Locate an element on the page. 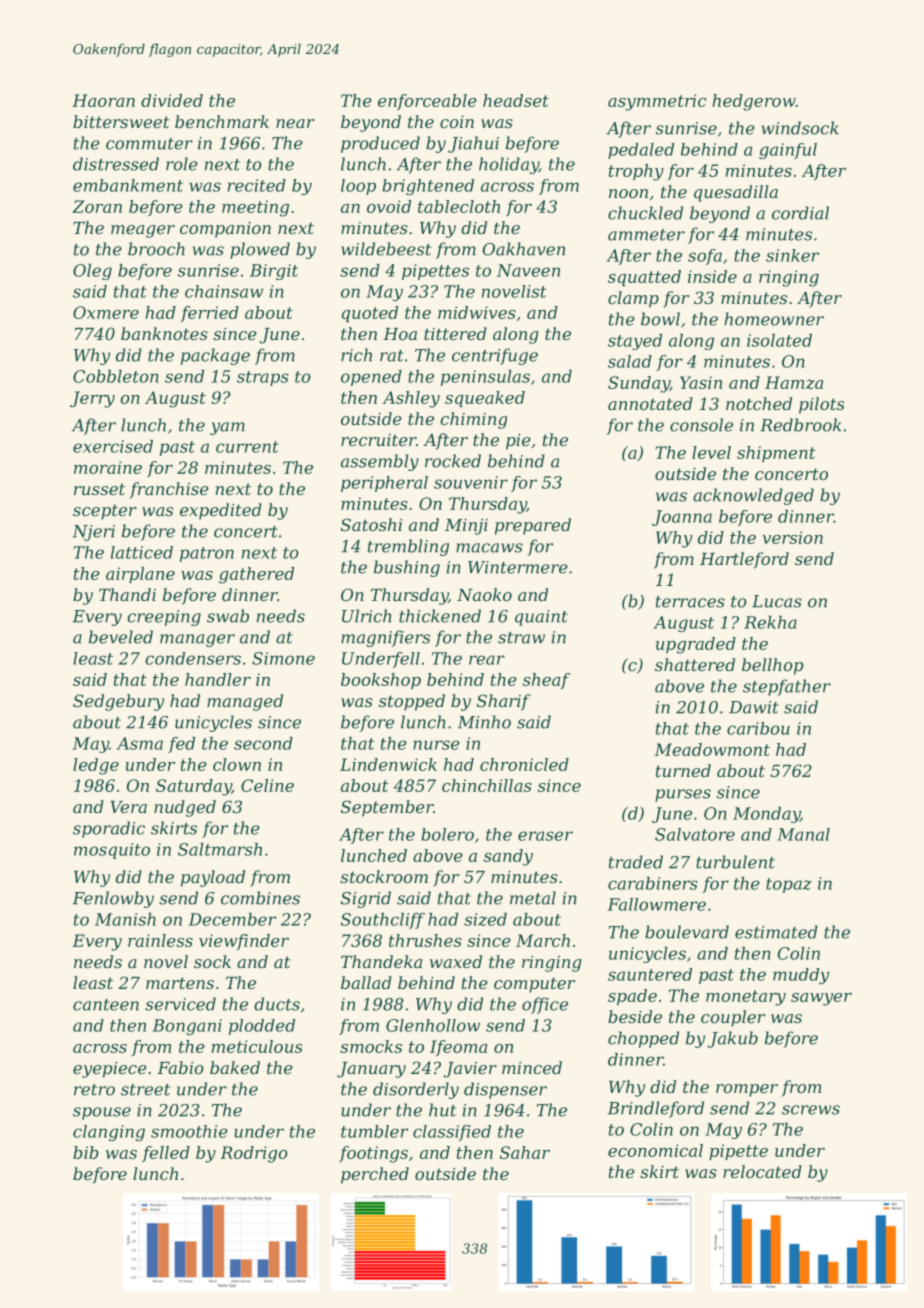  squeaked is located at coordinates (485, 399).
